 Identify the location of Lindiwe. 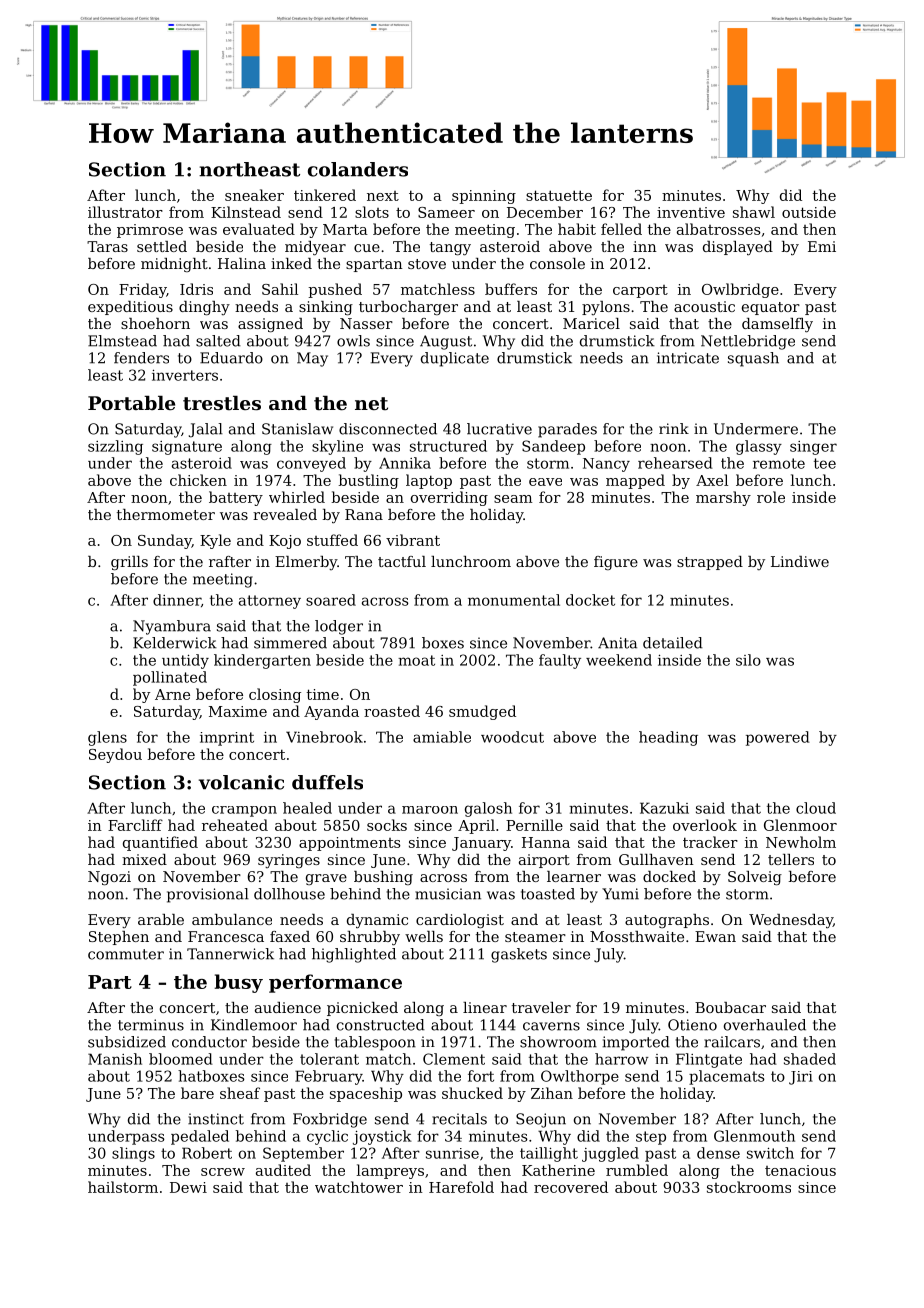
(800, 561).
